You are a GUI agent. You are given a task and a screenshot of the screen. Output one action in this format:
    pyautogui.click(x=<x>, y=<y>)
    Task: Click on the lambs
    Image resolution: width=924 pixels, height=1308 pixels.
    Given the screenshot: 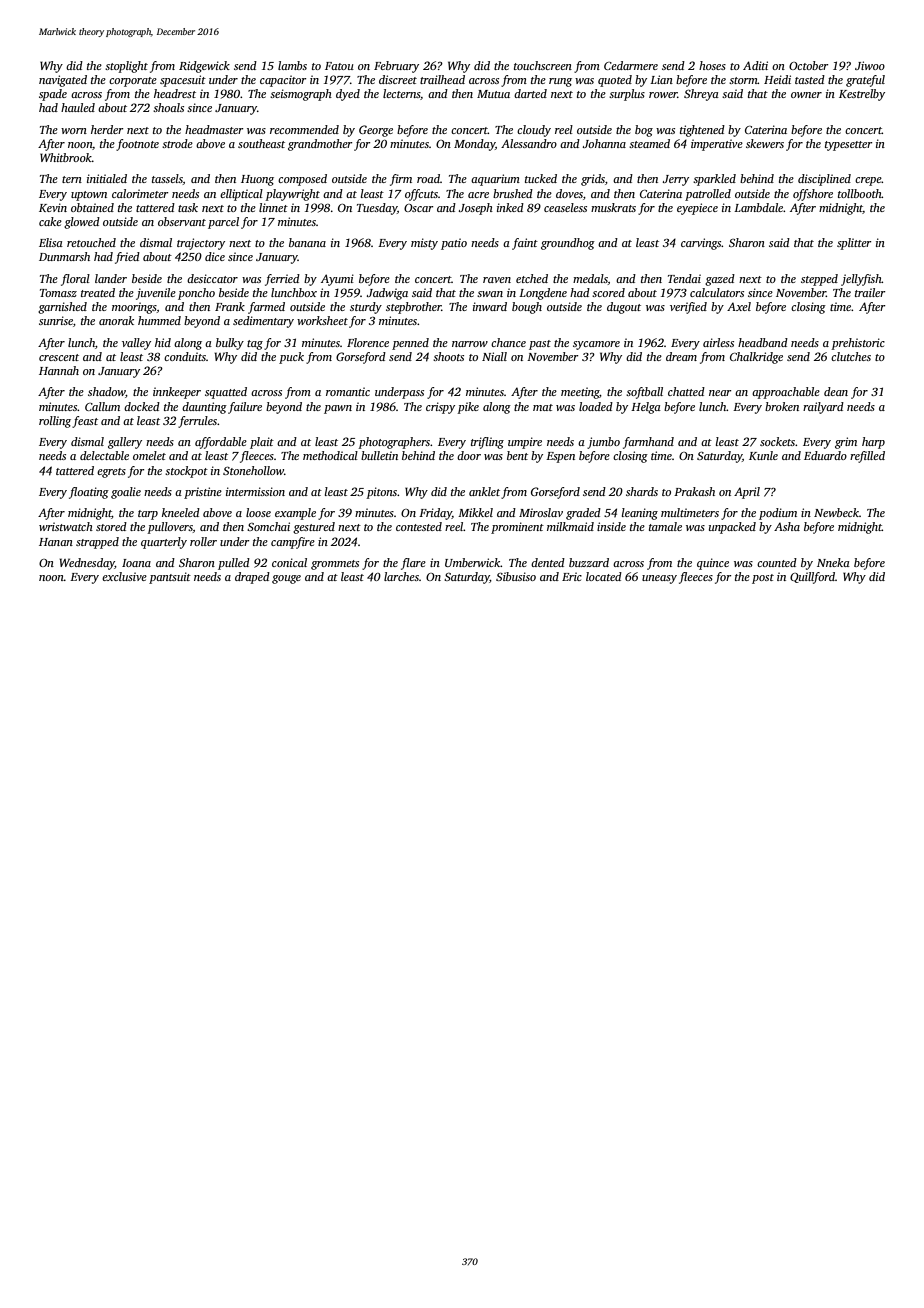 What is the action you would take?
    pyautogui.click(x=292, y=65)
